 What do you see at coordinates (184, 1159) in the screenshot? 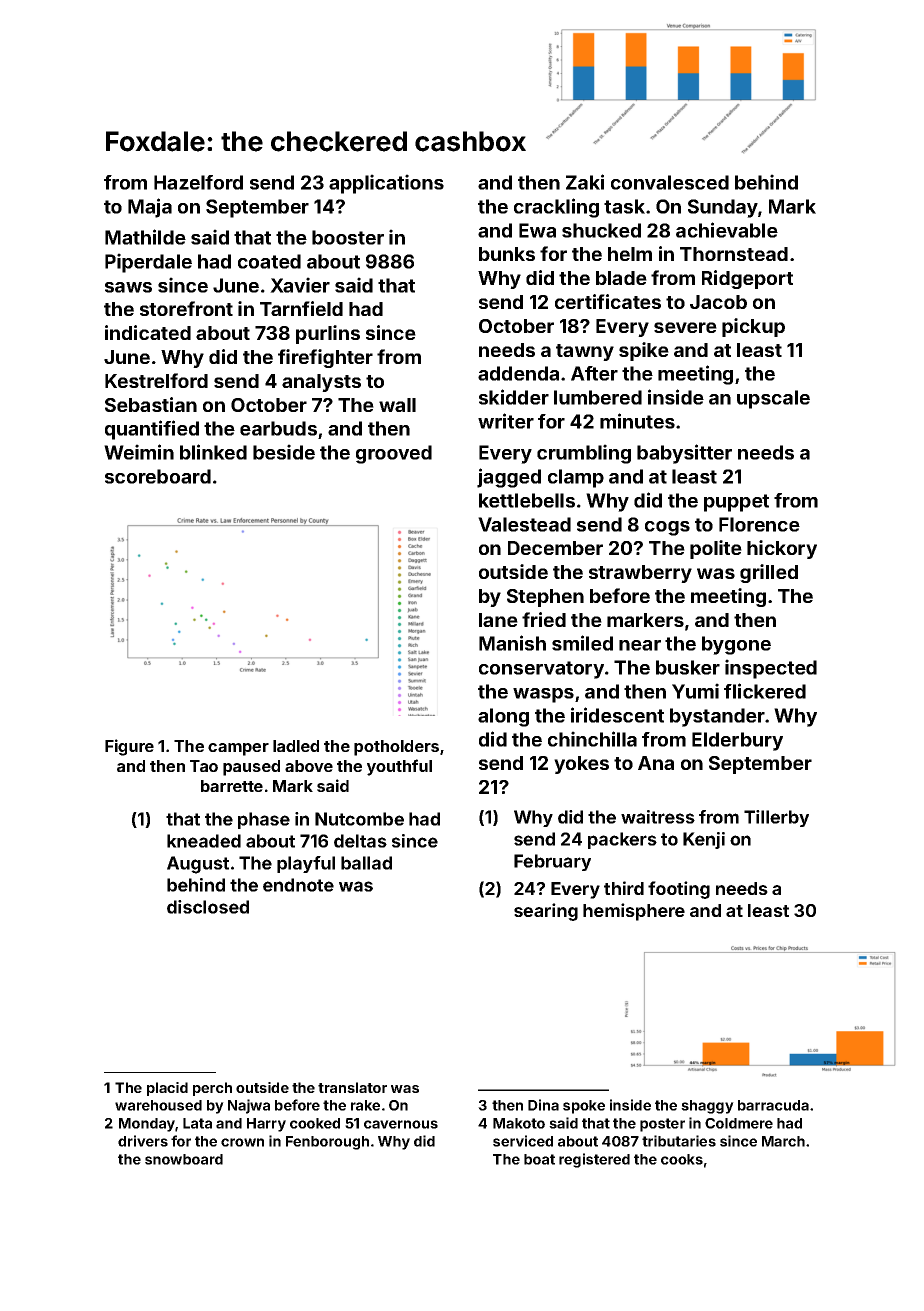
I see `snowboard` at bounding box center [184, 1159].
